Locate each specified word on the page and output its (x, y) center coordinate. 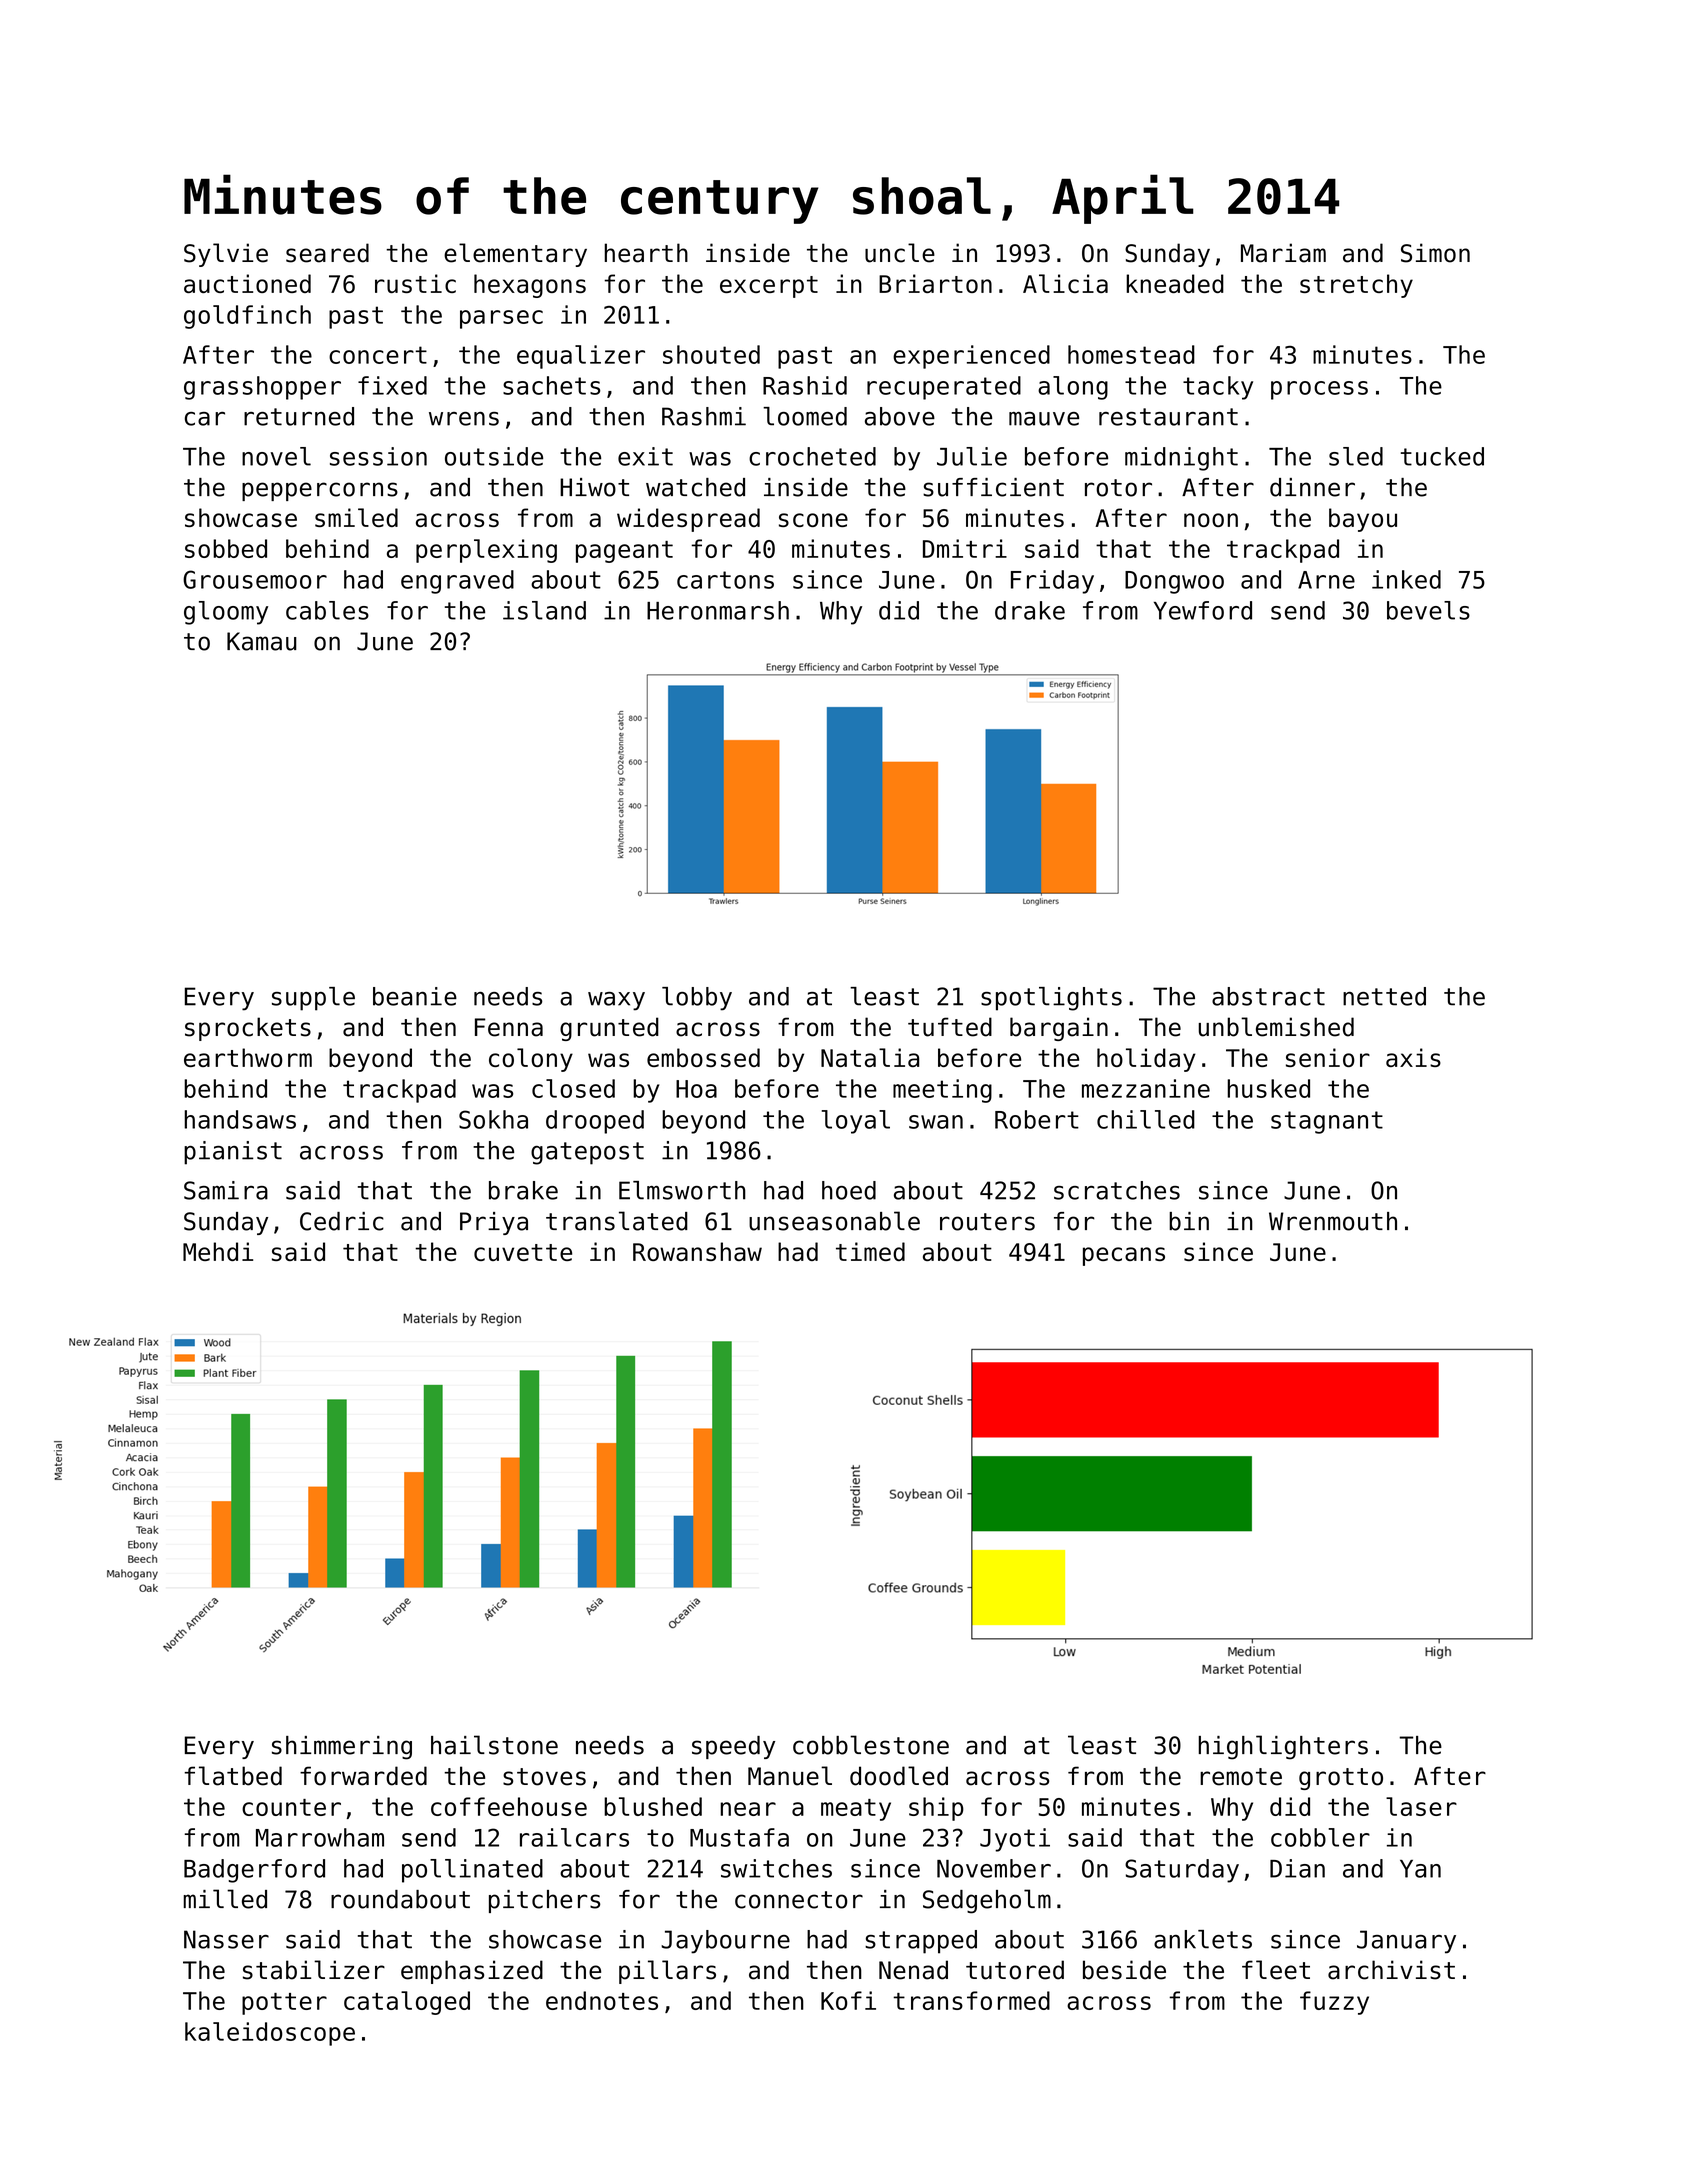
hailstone (494, 1745)
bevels (1428, 610)
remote (1241, 1777)
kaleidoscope (270, 2034)
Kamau (262, 641)
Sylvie (226, 255)
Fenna (509, 1027)
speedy (733, 1747)
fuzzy (1334, 2003)
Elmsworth (682, 1190)
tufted (950, 1027)
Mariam (1283, 253)
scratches (1117, 1190)
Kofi (848, 2000)
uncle (900, 253)
